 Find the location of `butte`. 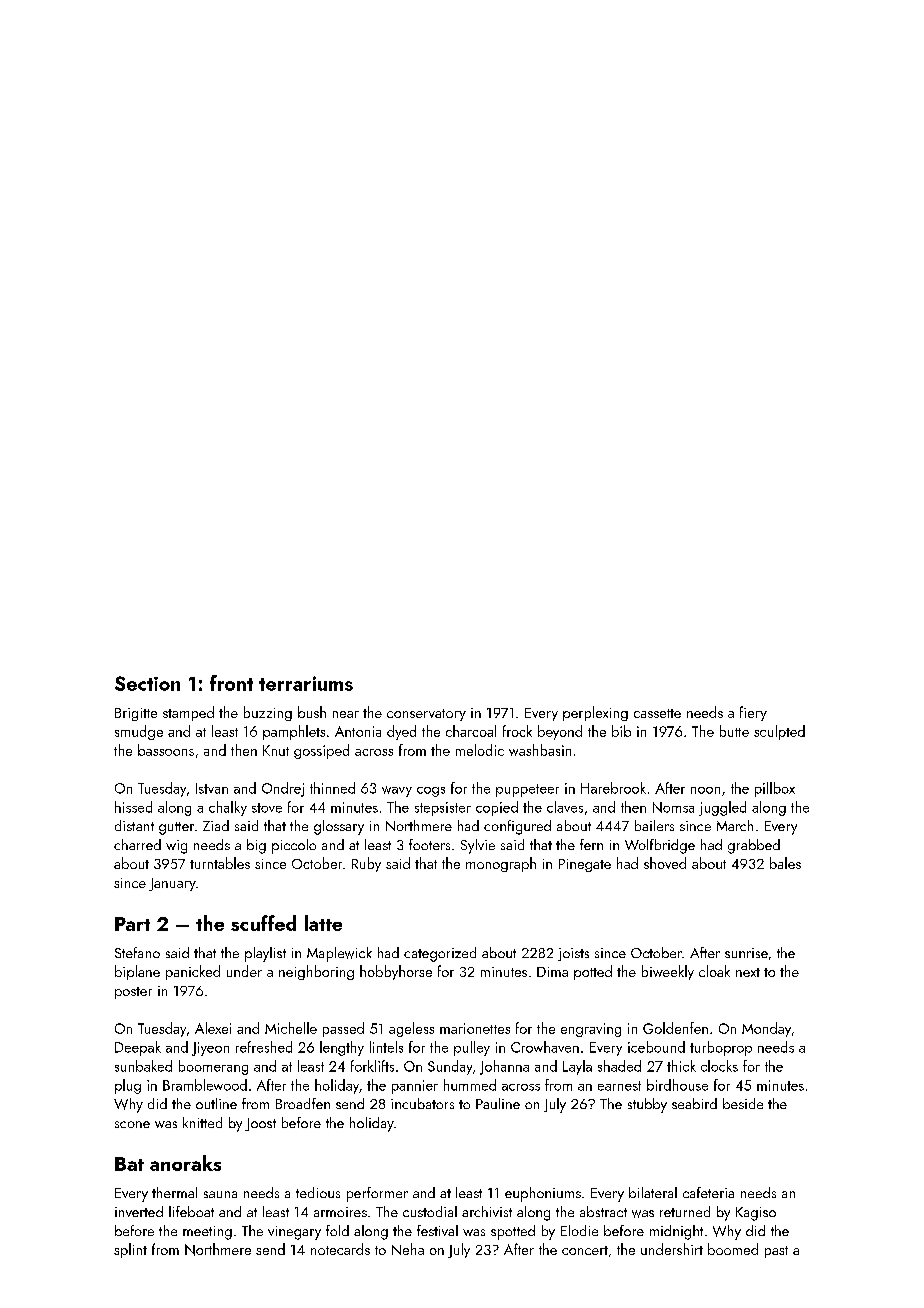

butte is located at coordinates (734, 731).
